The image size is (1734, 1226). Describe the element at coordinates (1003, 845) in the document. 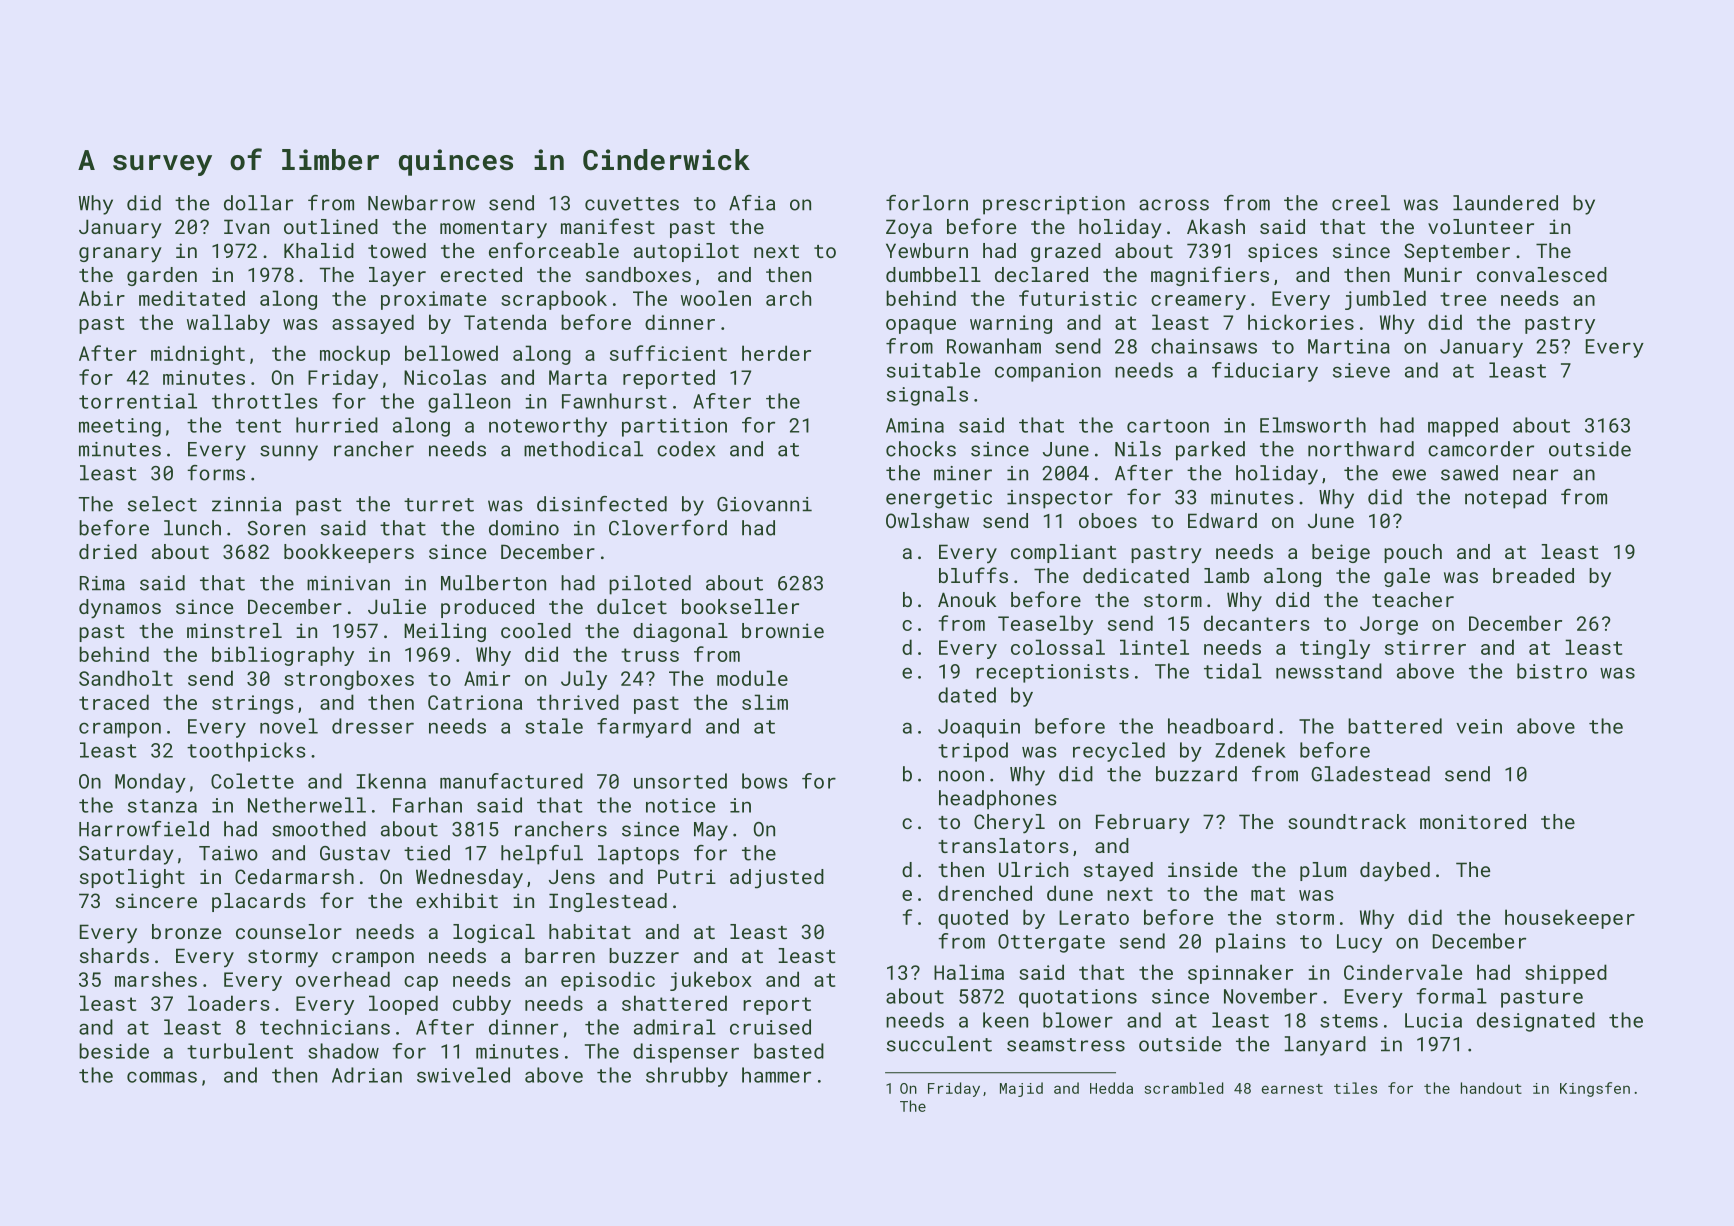

I see `translators` at that location.
